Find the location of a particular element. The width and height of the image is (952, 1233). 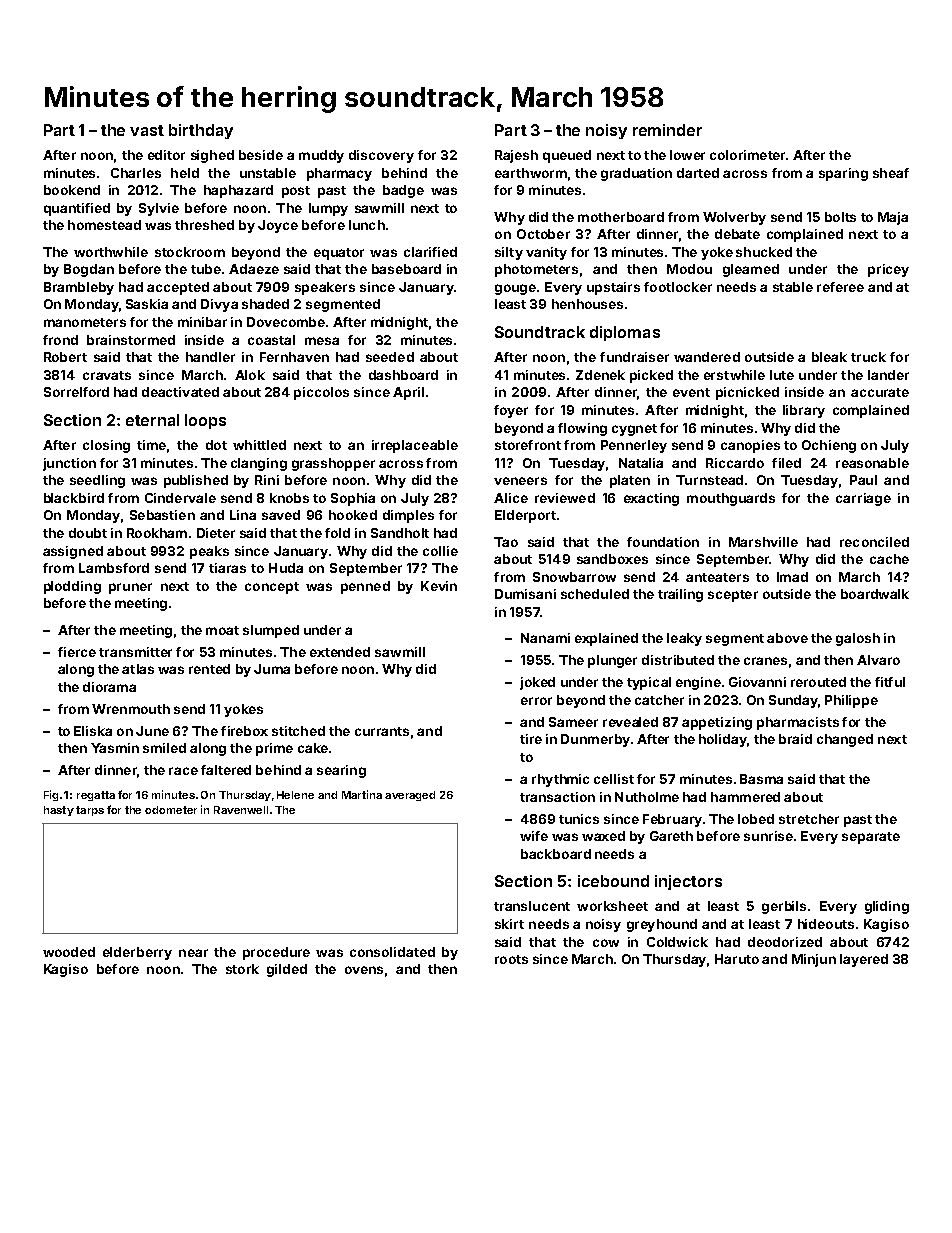

pricey is located at coordinates (888, 270).
